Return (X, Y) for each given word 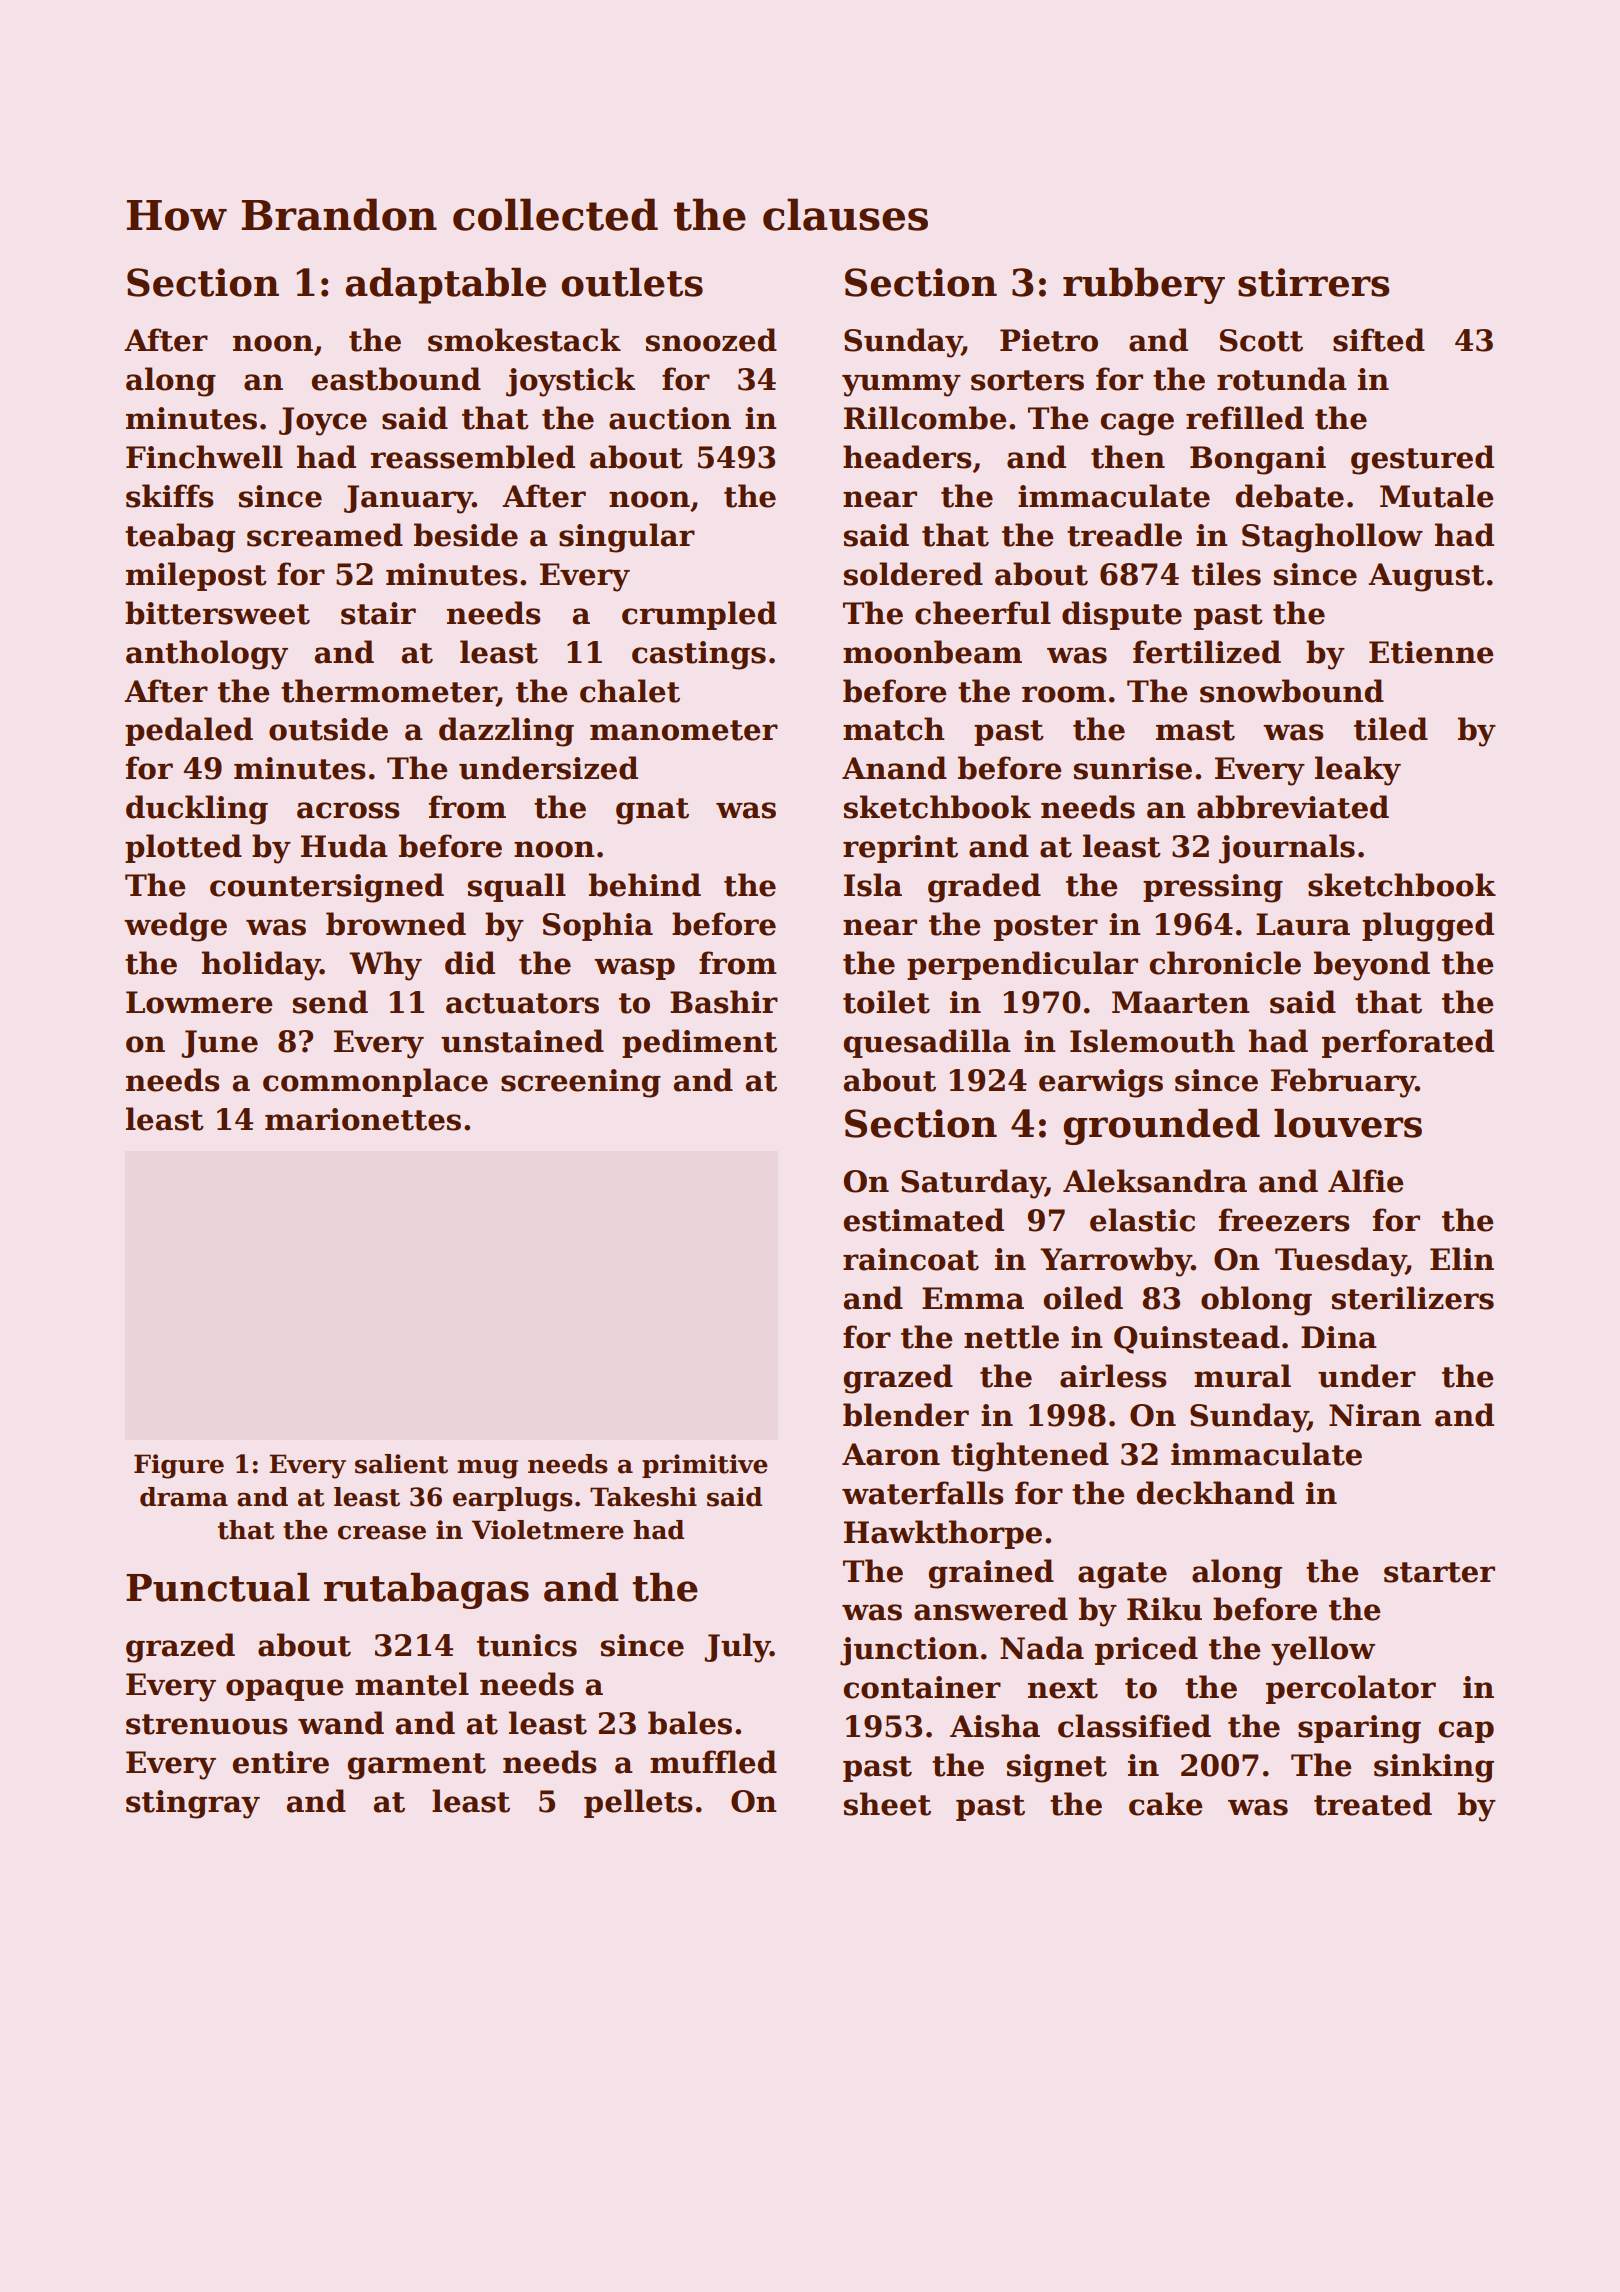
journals (1287, 849)
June (219, 1044)
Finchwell (204, 457)
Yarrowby (1116, 1262)
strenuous (206, 1724)
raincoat (911, 1259)
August (1426, 577)
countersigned (327, 888)
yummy (901, 385)
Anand (894, 768)
